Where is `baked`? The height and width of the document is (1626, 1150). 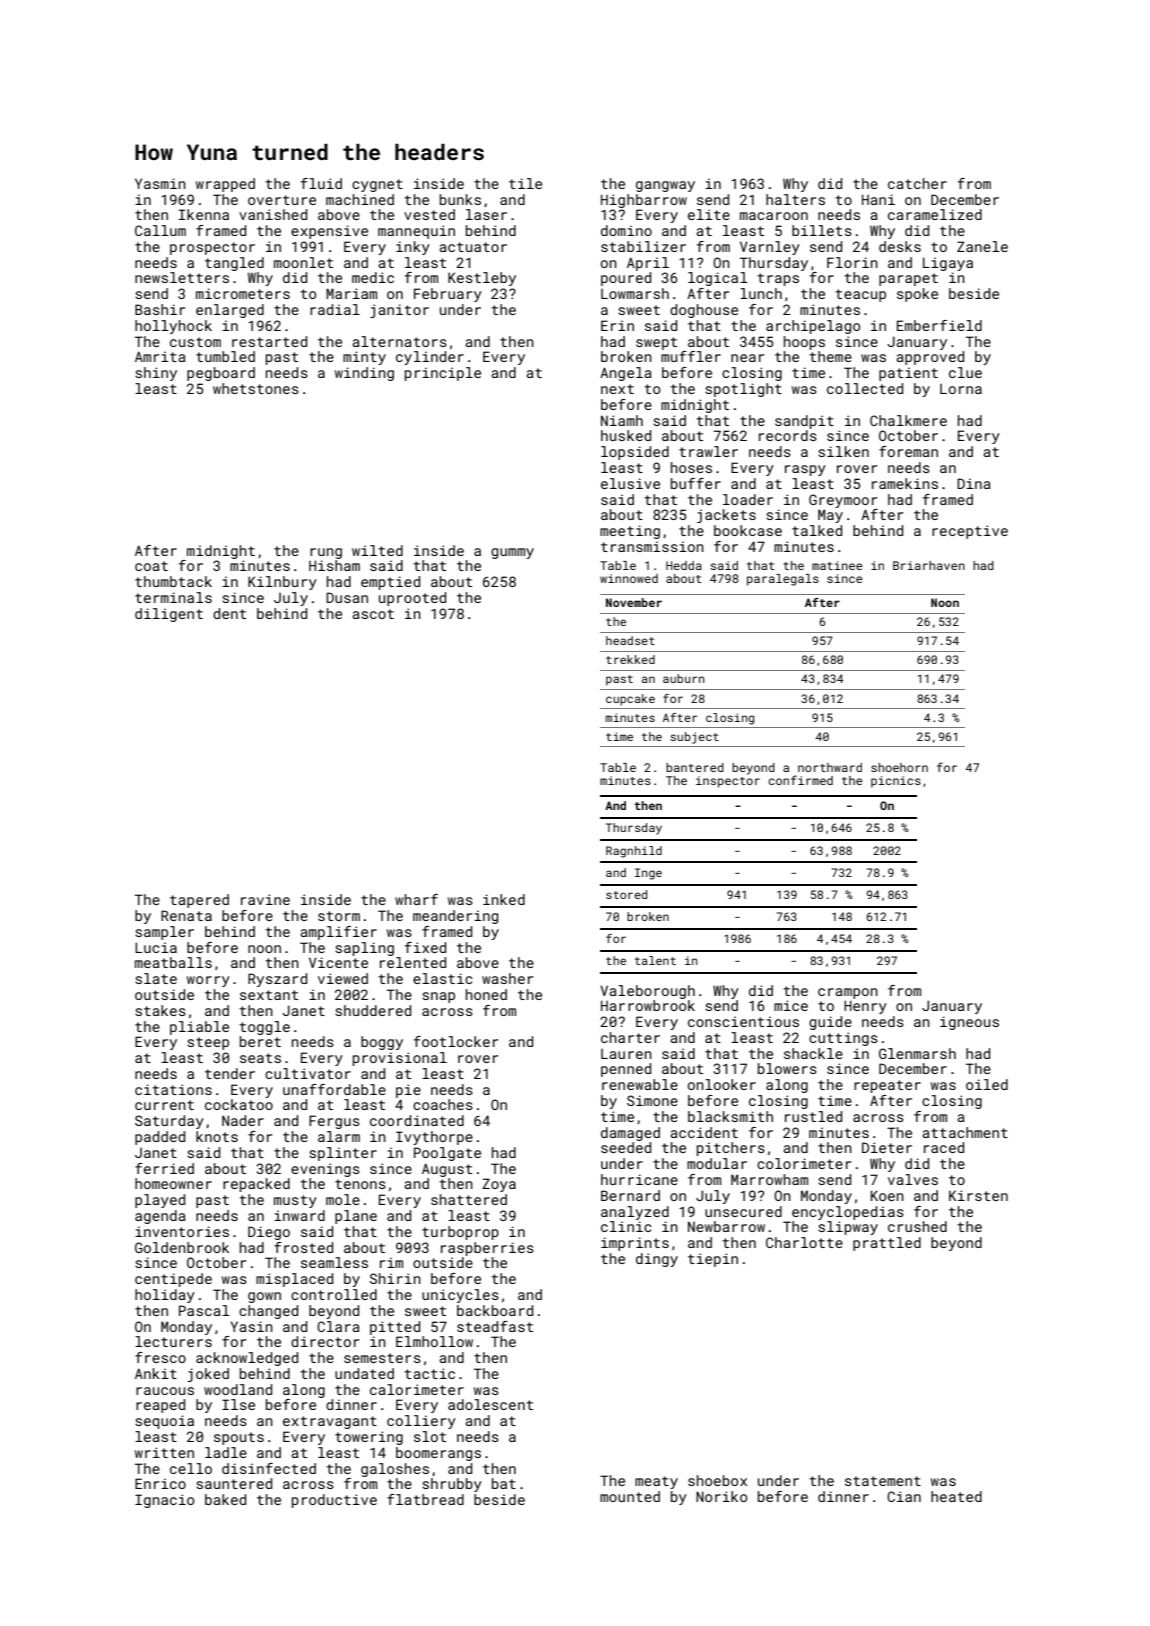 baked is located at coordinates (225, 1499).
